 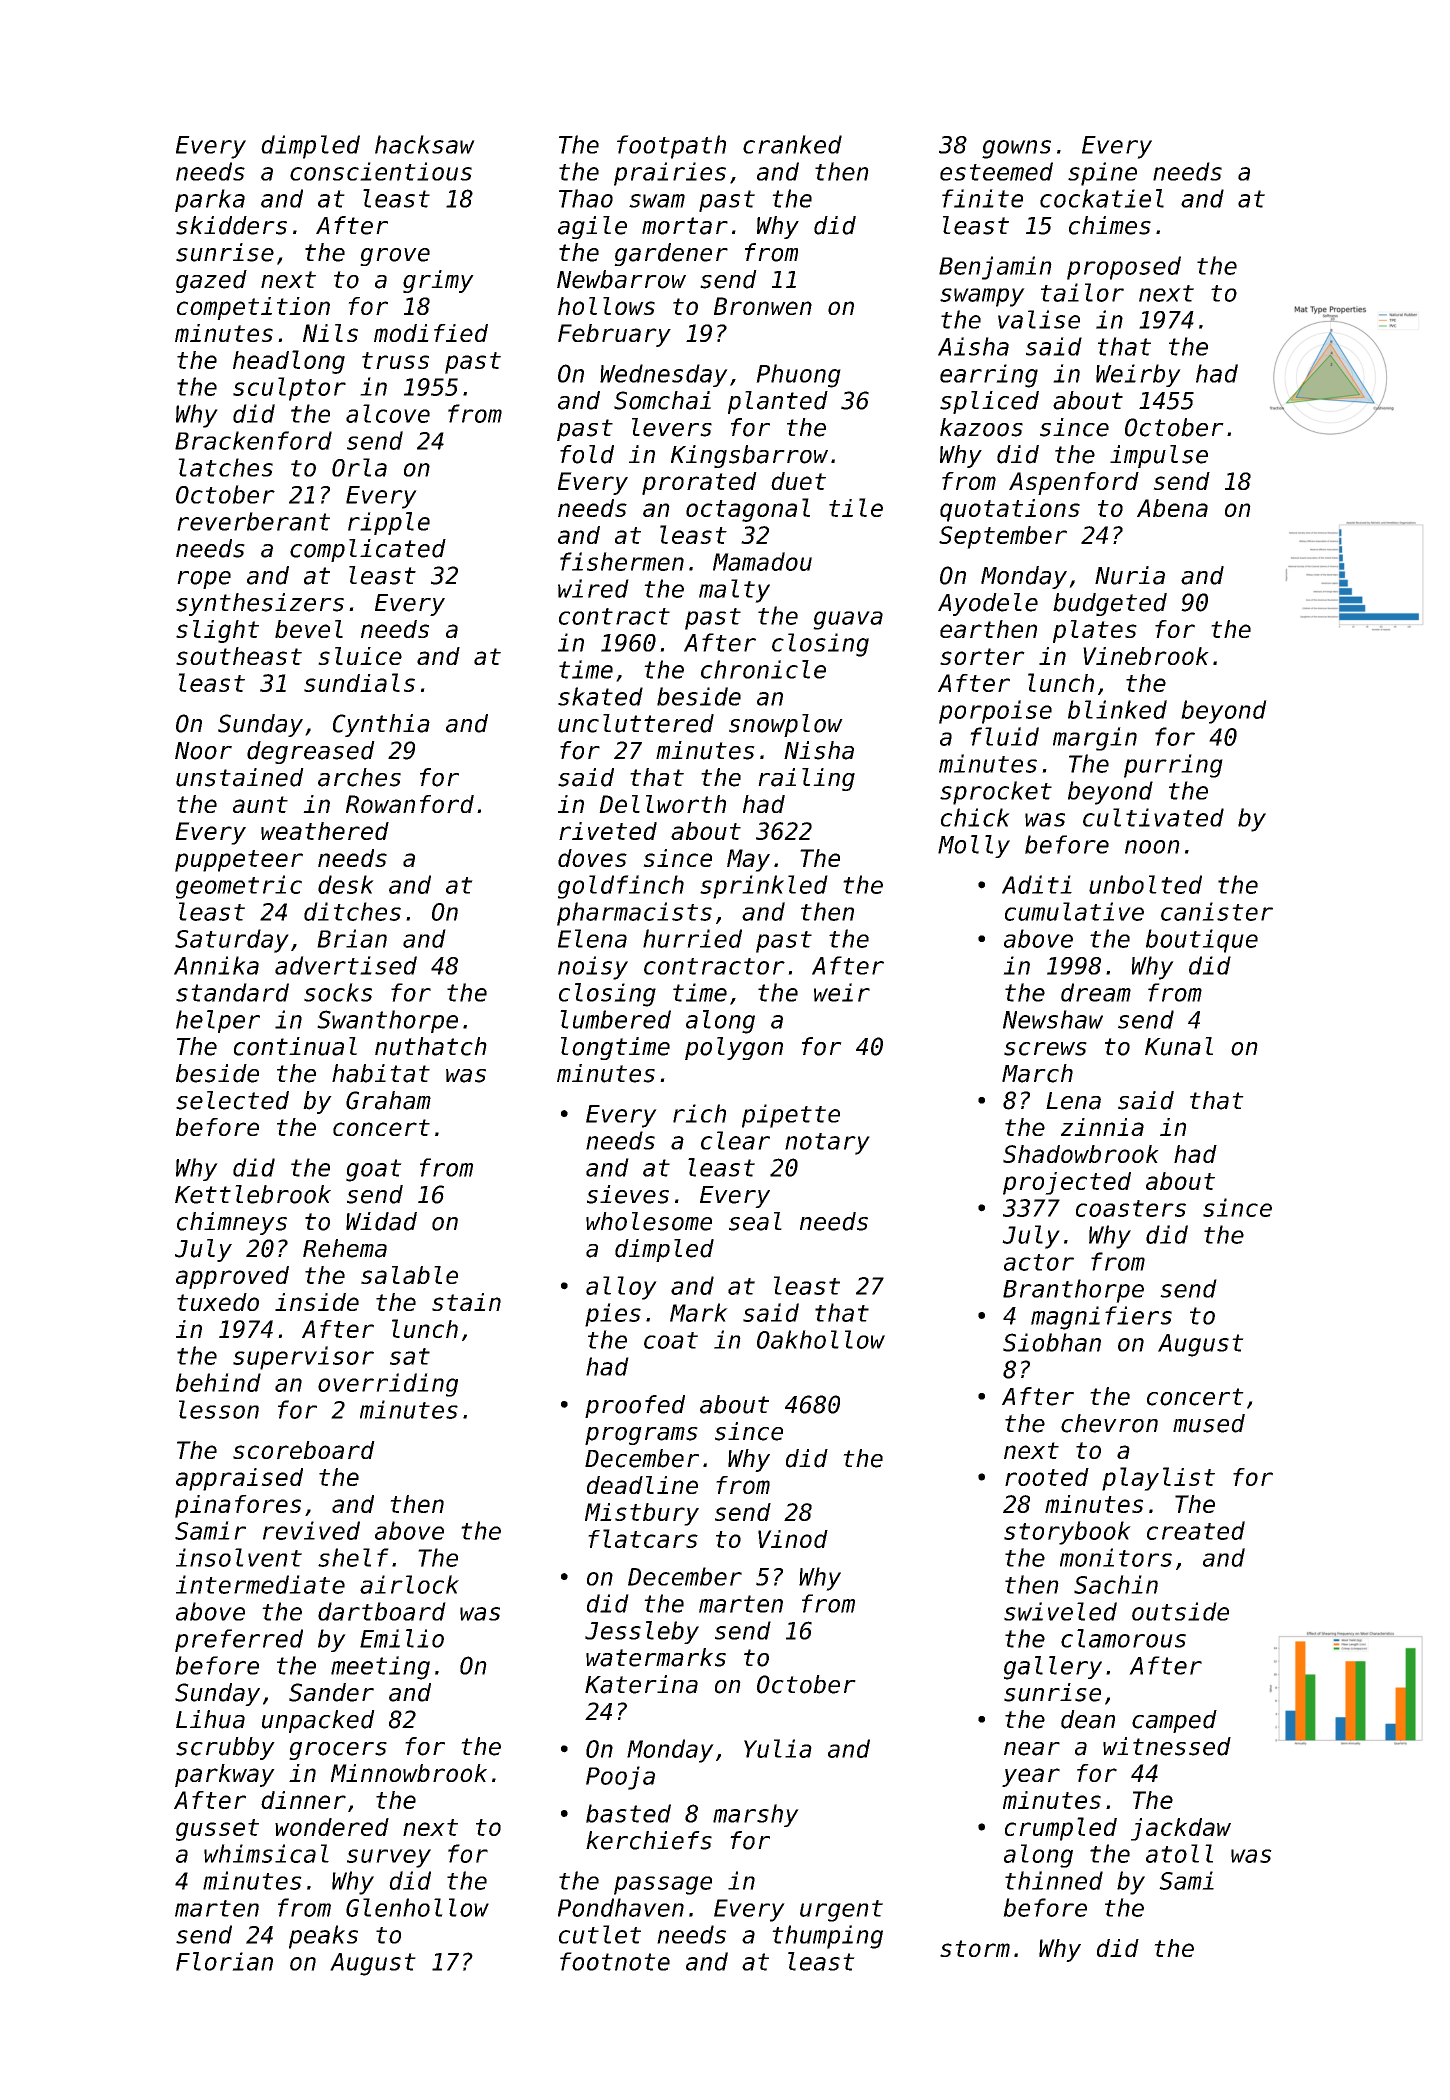 I want to click on cranked, so click(x=792, y=144).
